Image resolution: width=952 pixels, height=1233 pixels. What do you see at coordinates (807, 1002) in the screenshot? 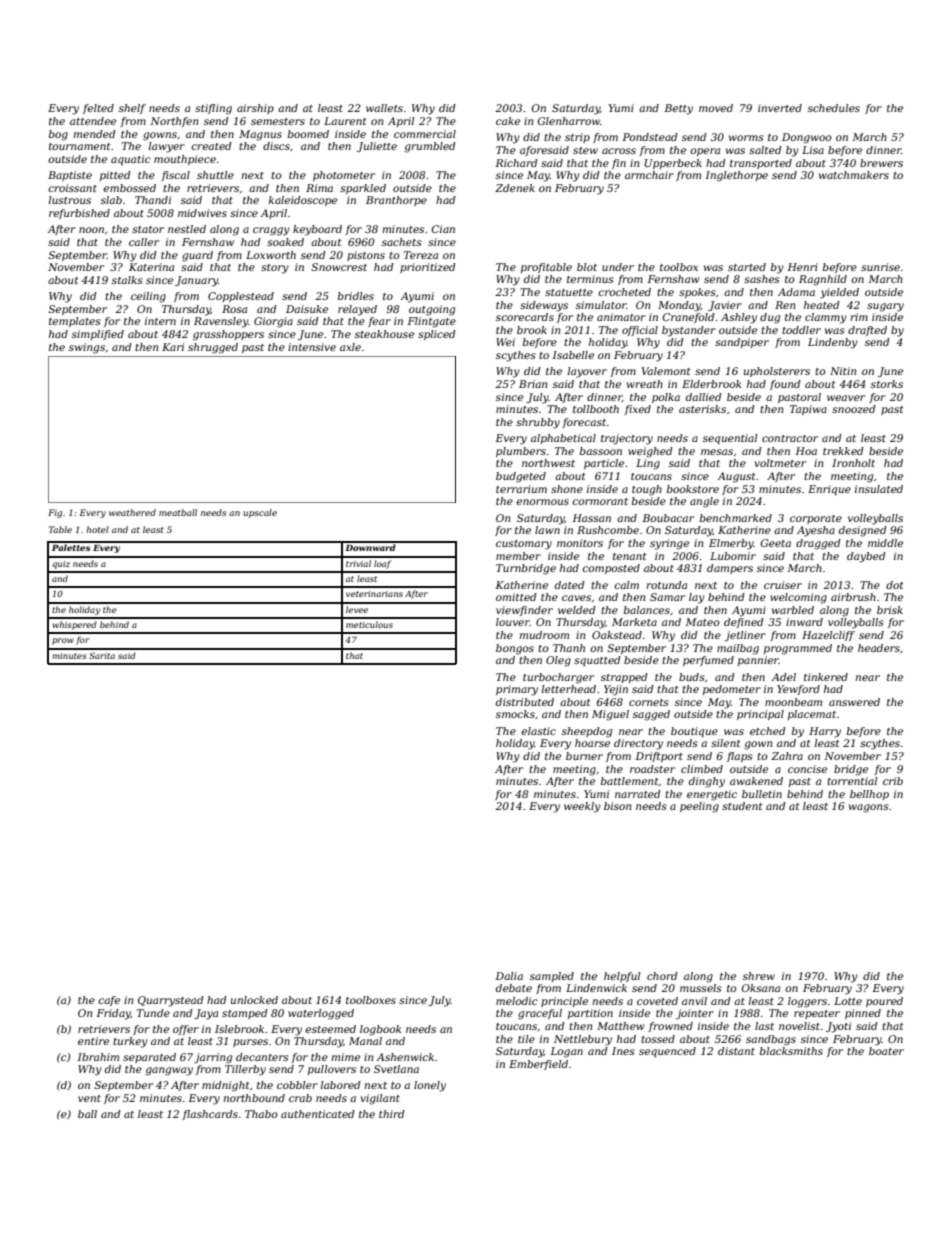
I see `loggers` at bounding box center [807, 1002].
